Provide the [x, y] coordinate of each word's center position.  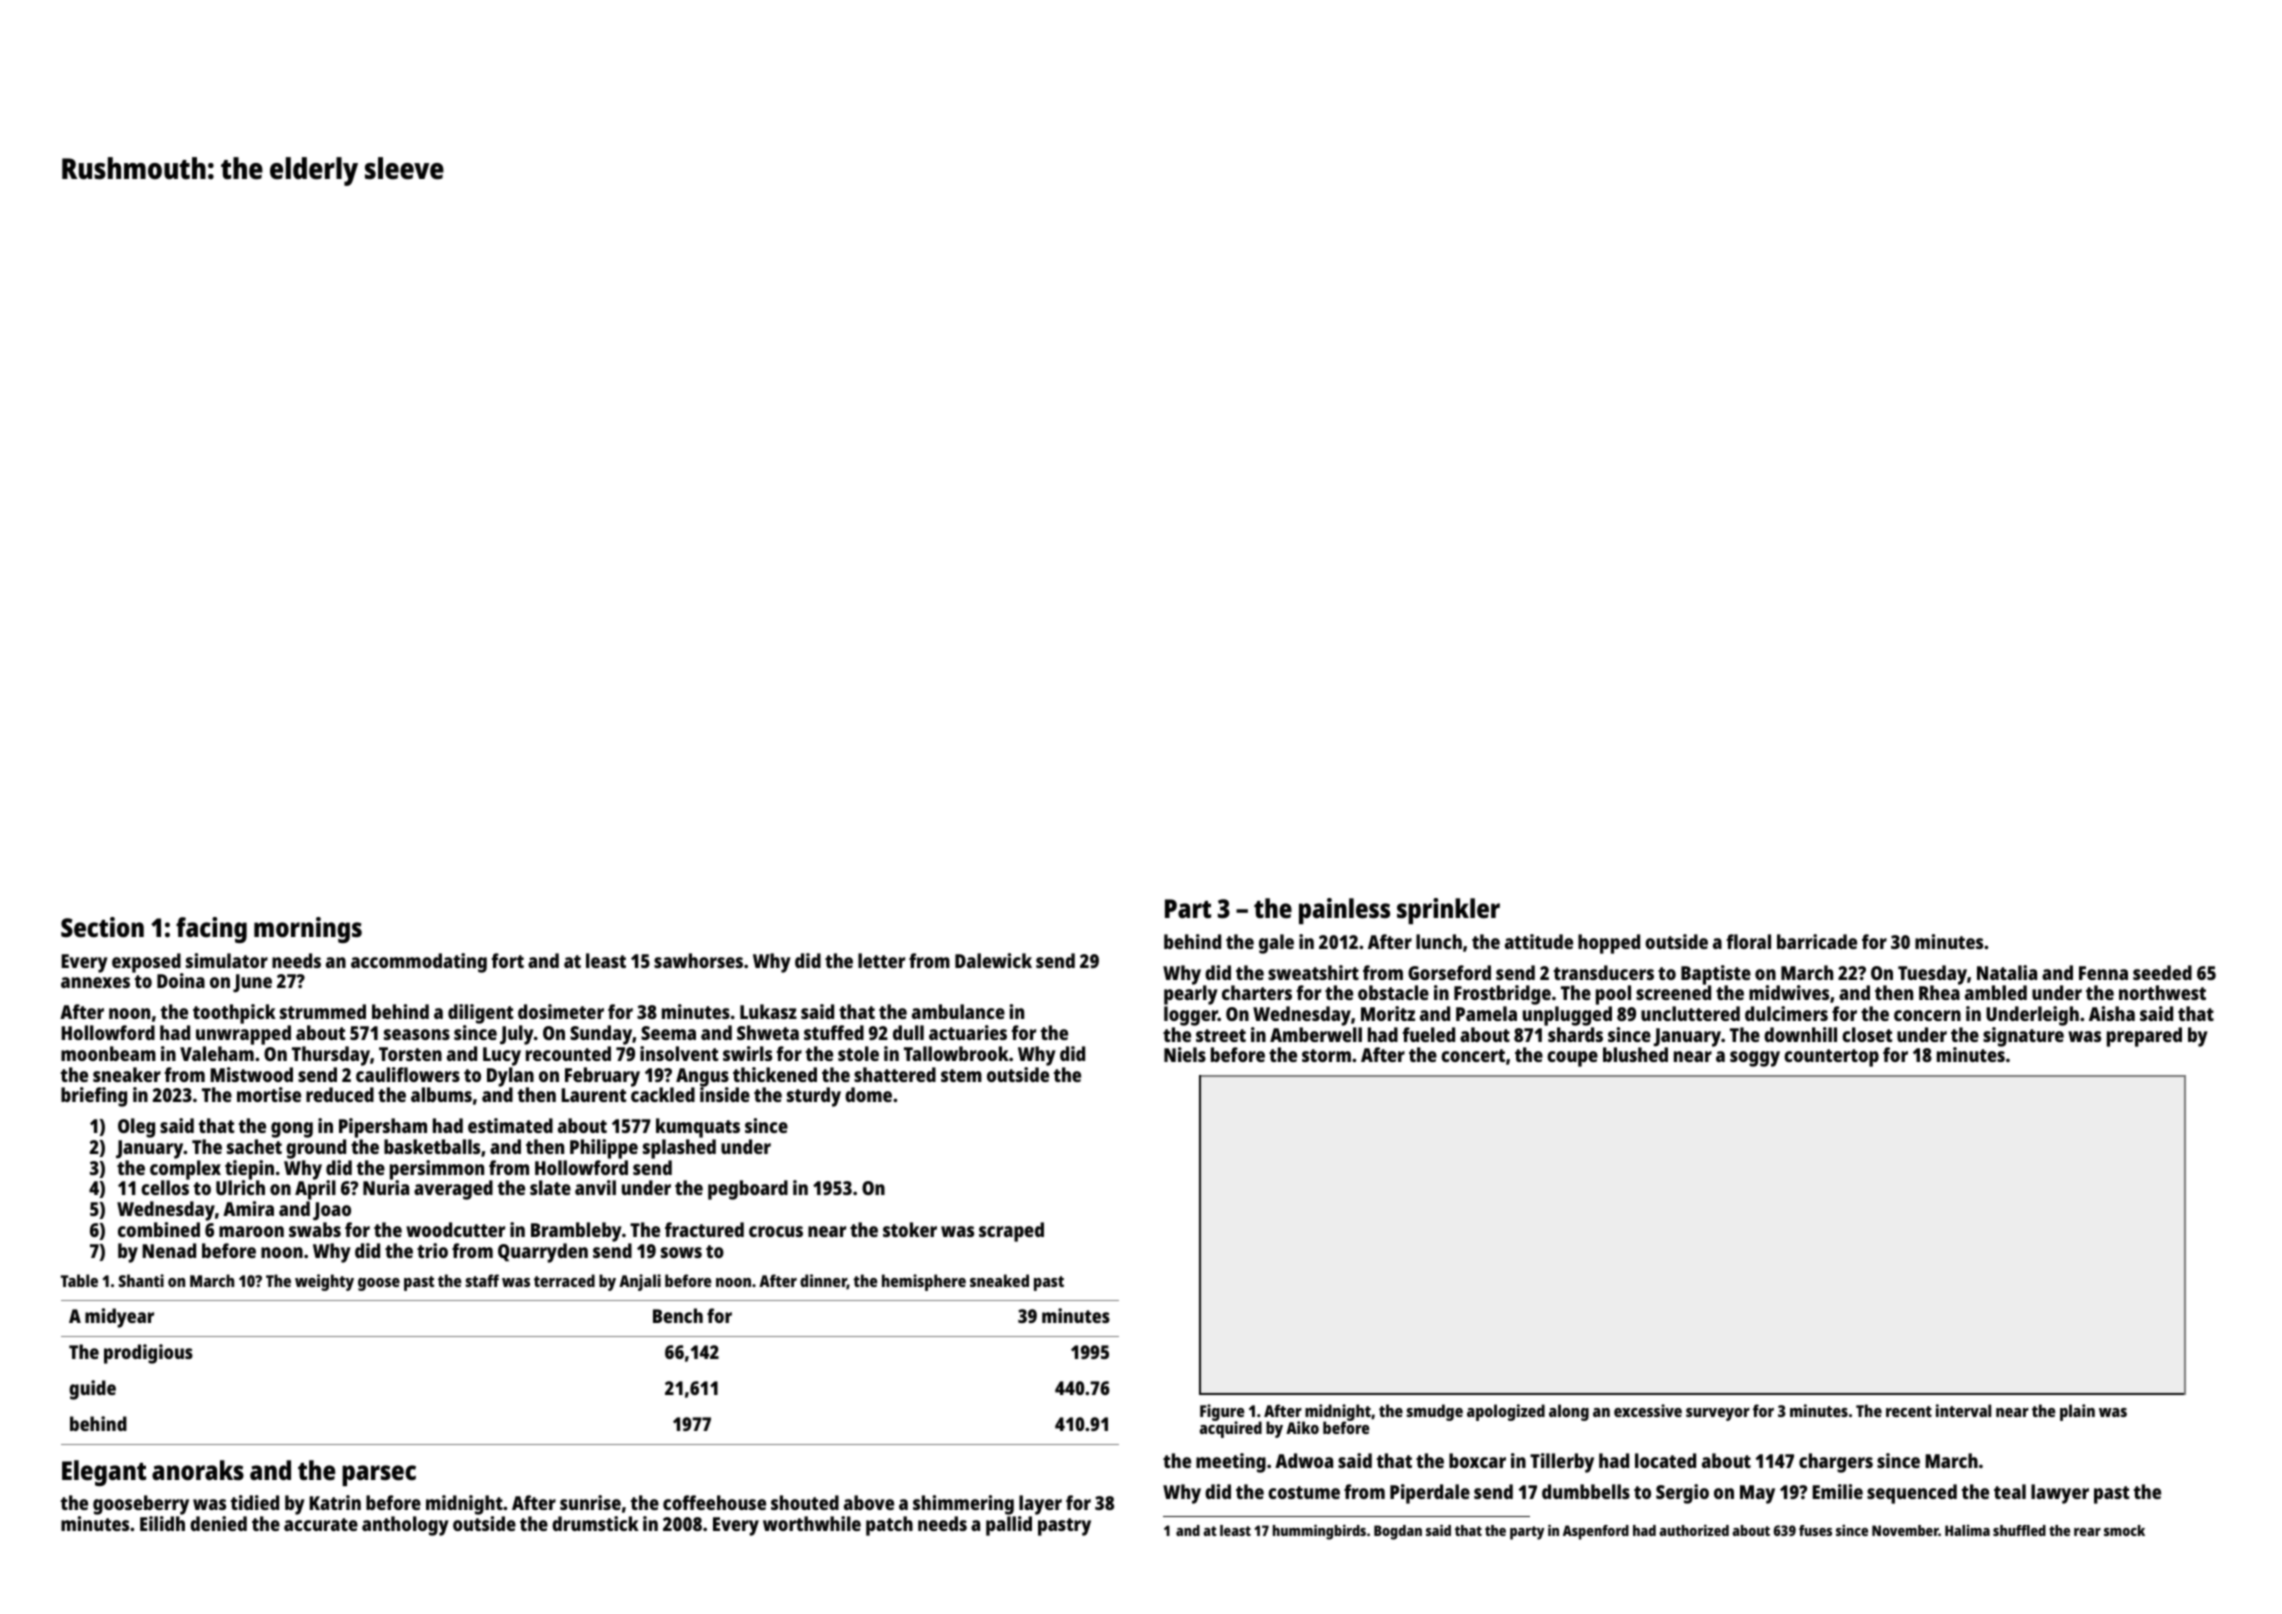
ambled [1996, 992]
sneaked [999, 1280]
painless [1344, 911]
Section [102, 927]
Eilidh [162, 1523]
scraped [1011, 1232]
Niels [1185, 1054]
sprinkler [1448, 911]
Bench [678, 1315]
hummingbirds [1319, 1532]
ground [316, 1149]
